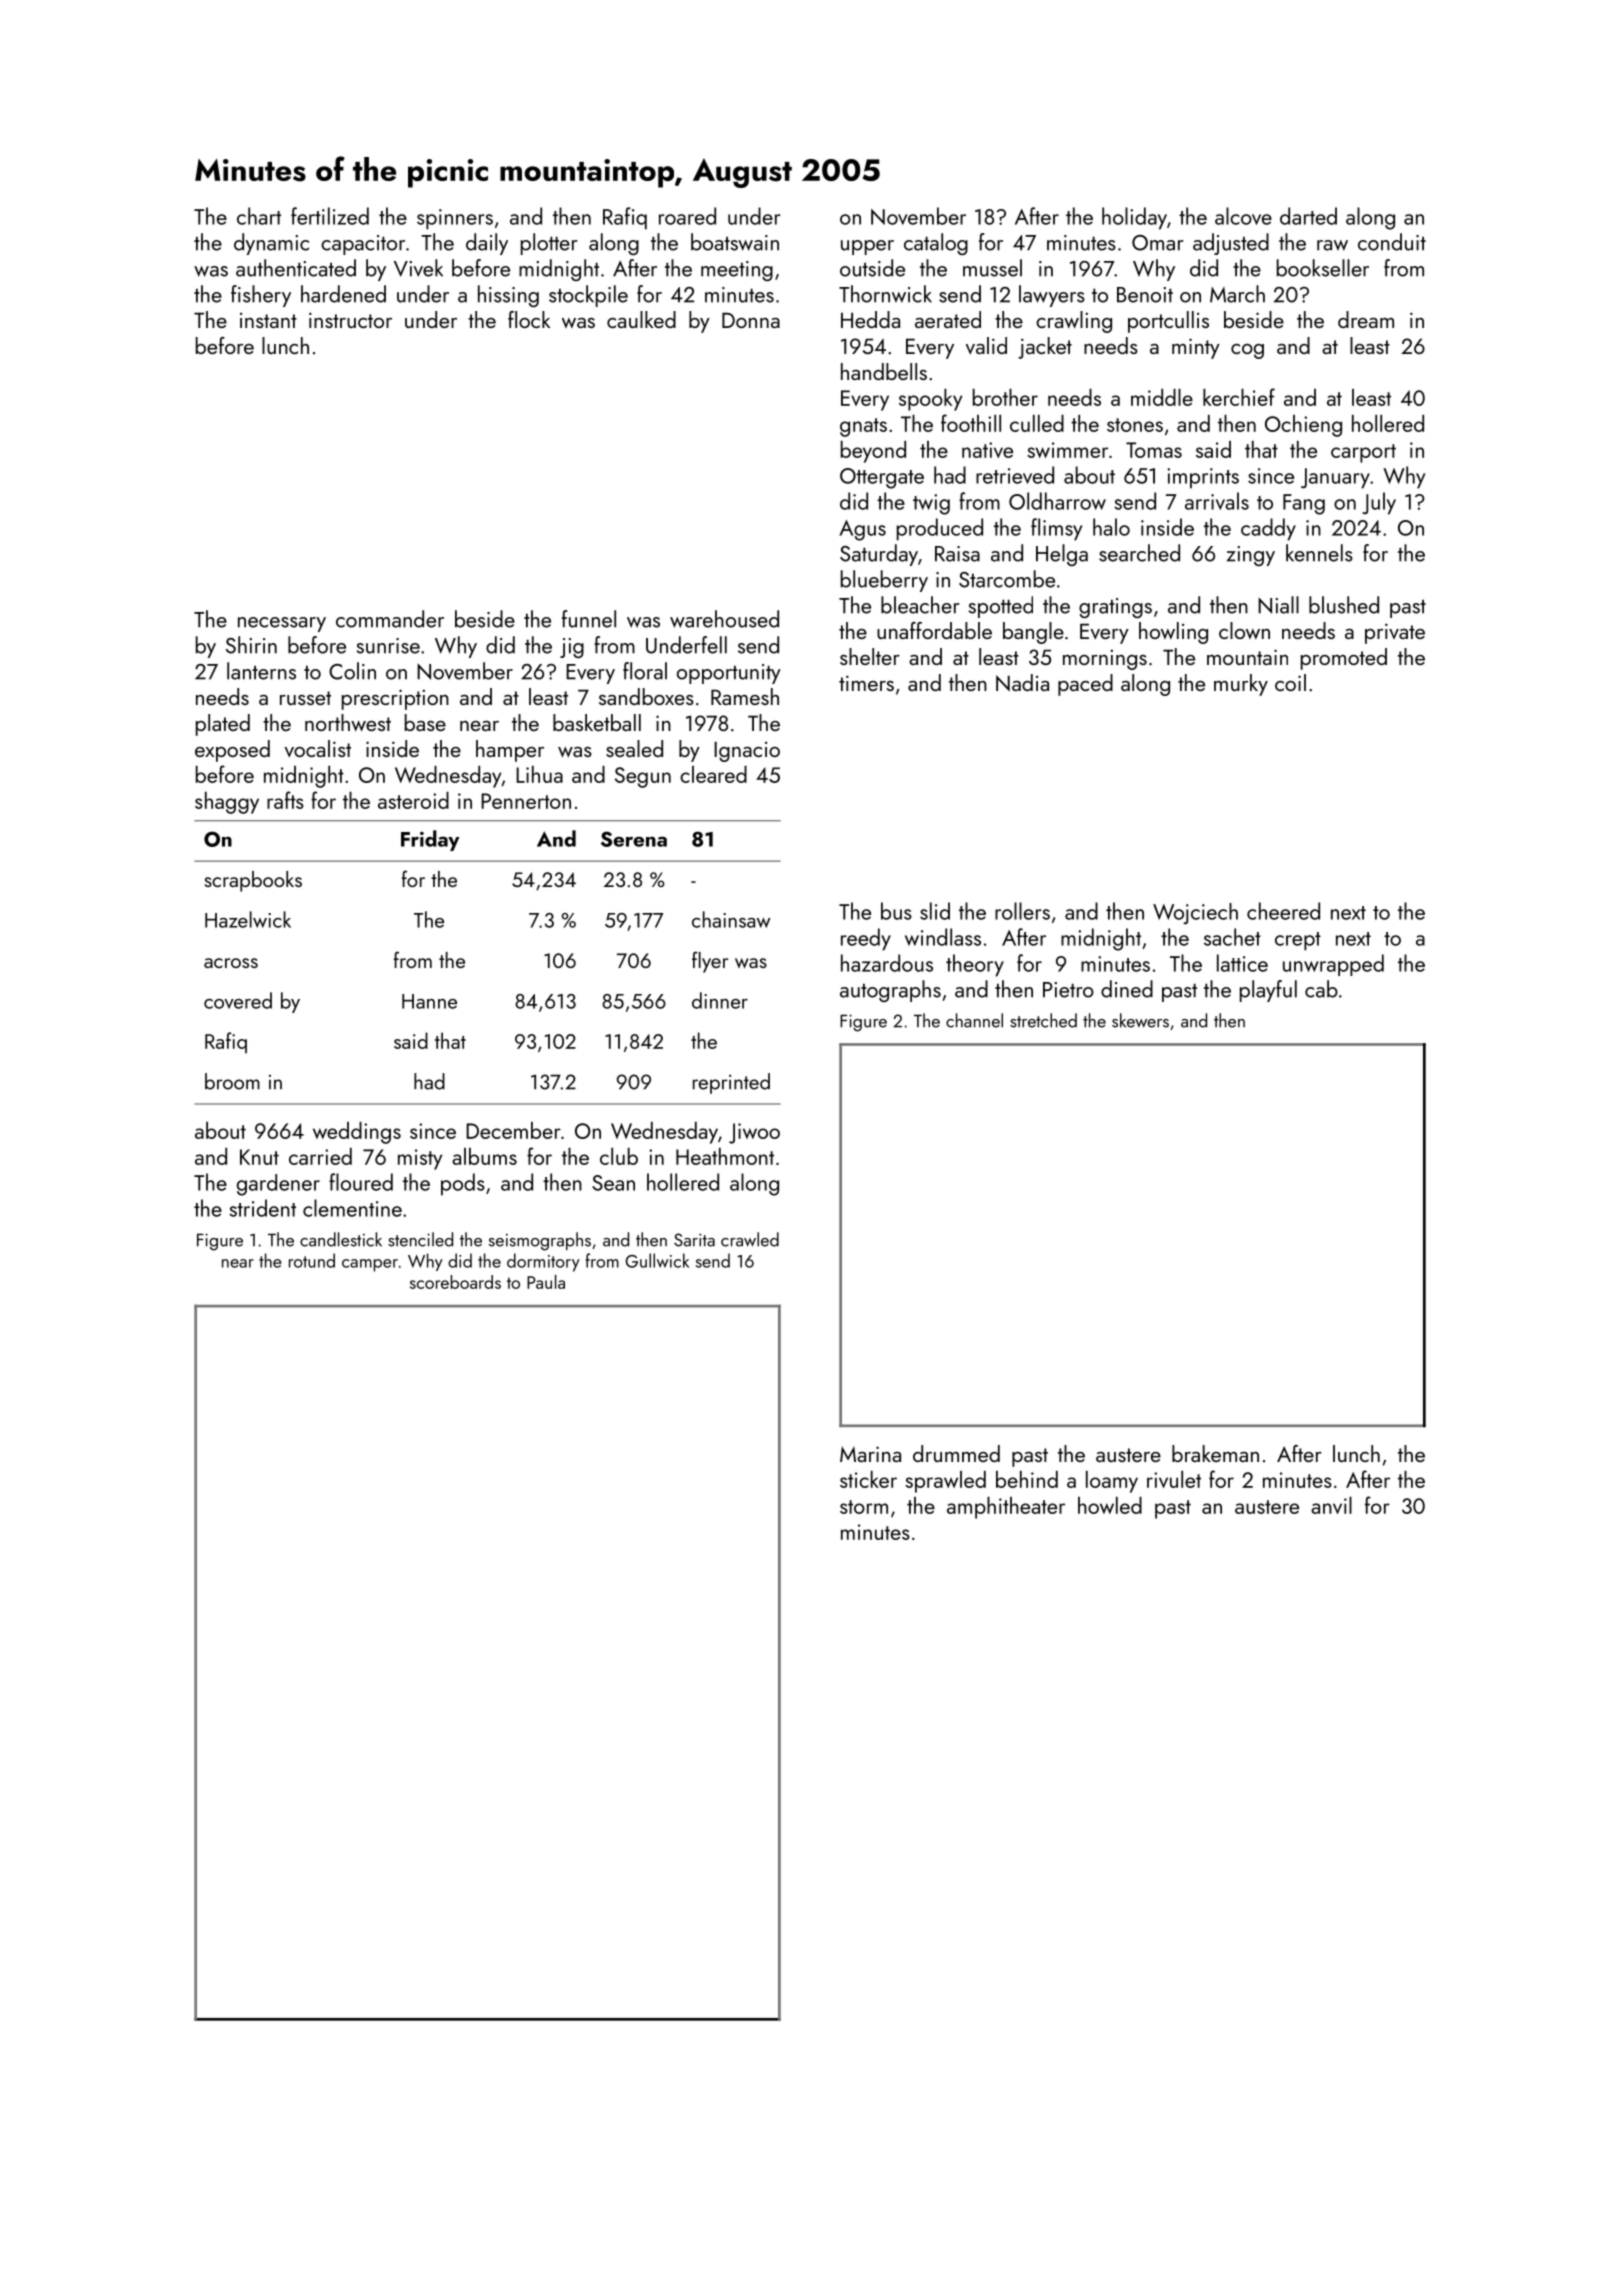 Image resolution: width=1620 pixels, height=2292 pixels. I want to click on July, so click(1379, 503).
